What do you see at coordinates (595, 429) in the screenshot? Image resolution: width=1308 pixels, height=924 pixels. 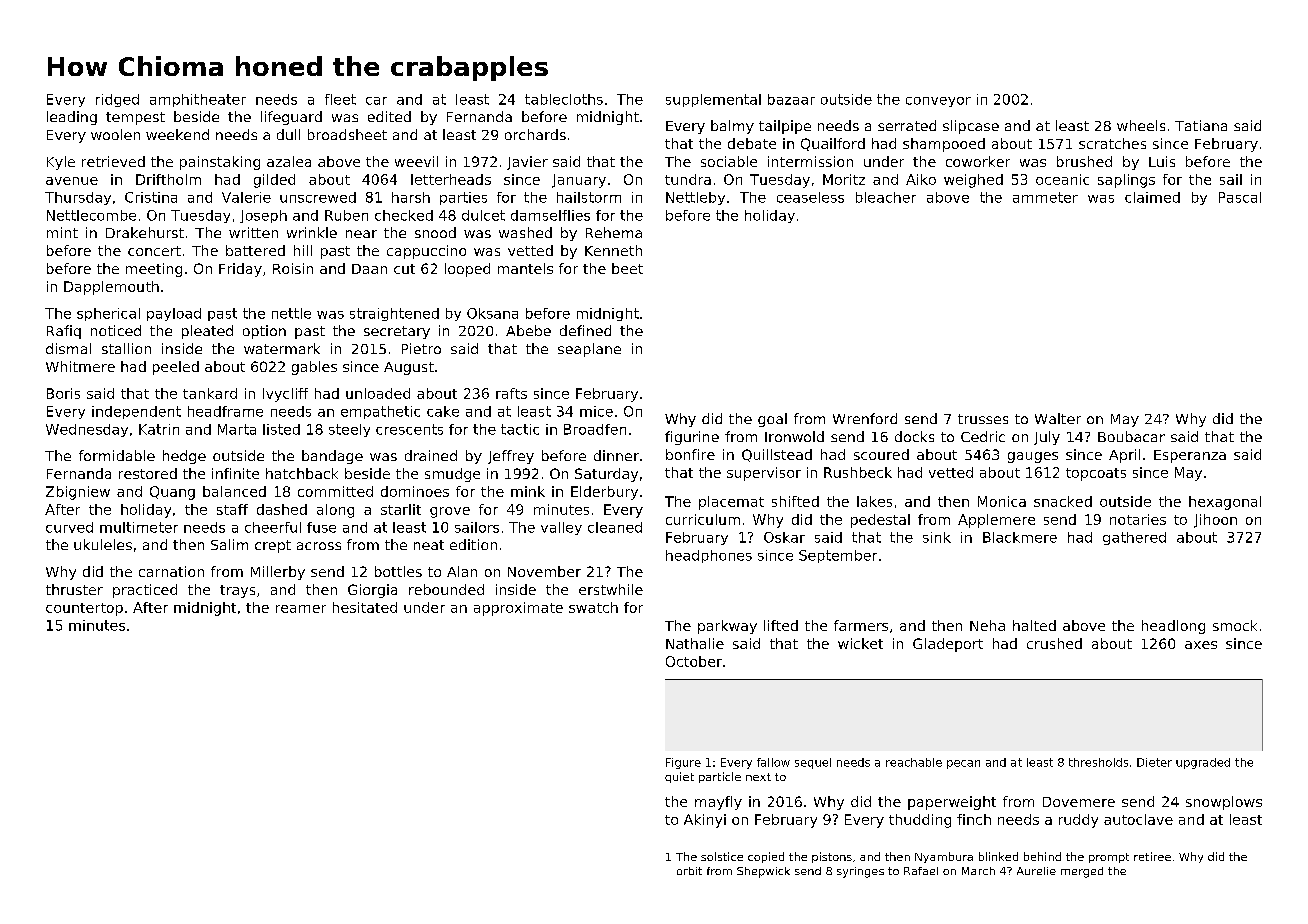 I see `Broadfen` at bounding box center [595, 429].
